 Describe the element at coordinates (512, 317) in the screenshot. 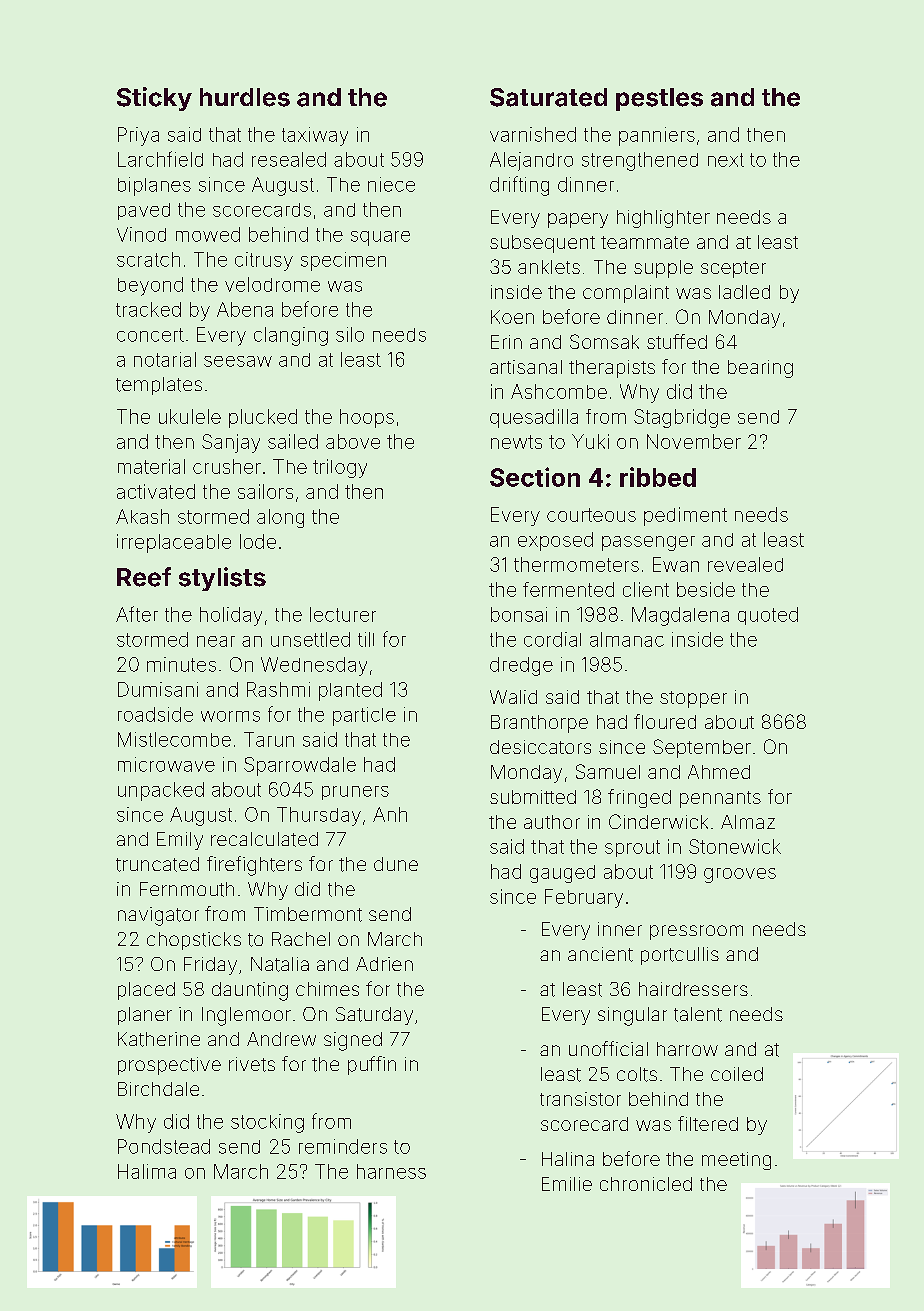

I see `Koen` at that location.
